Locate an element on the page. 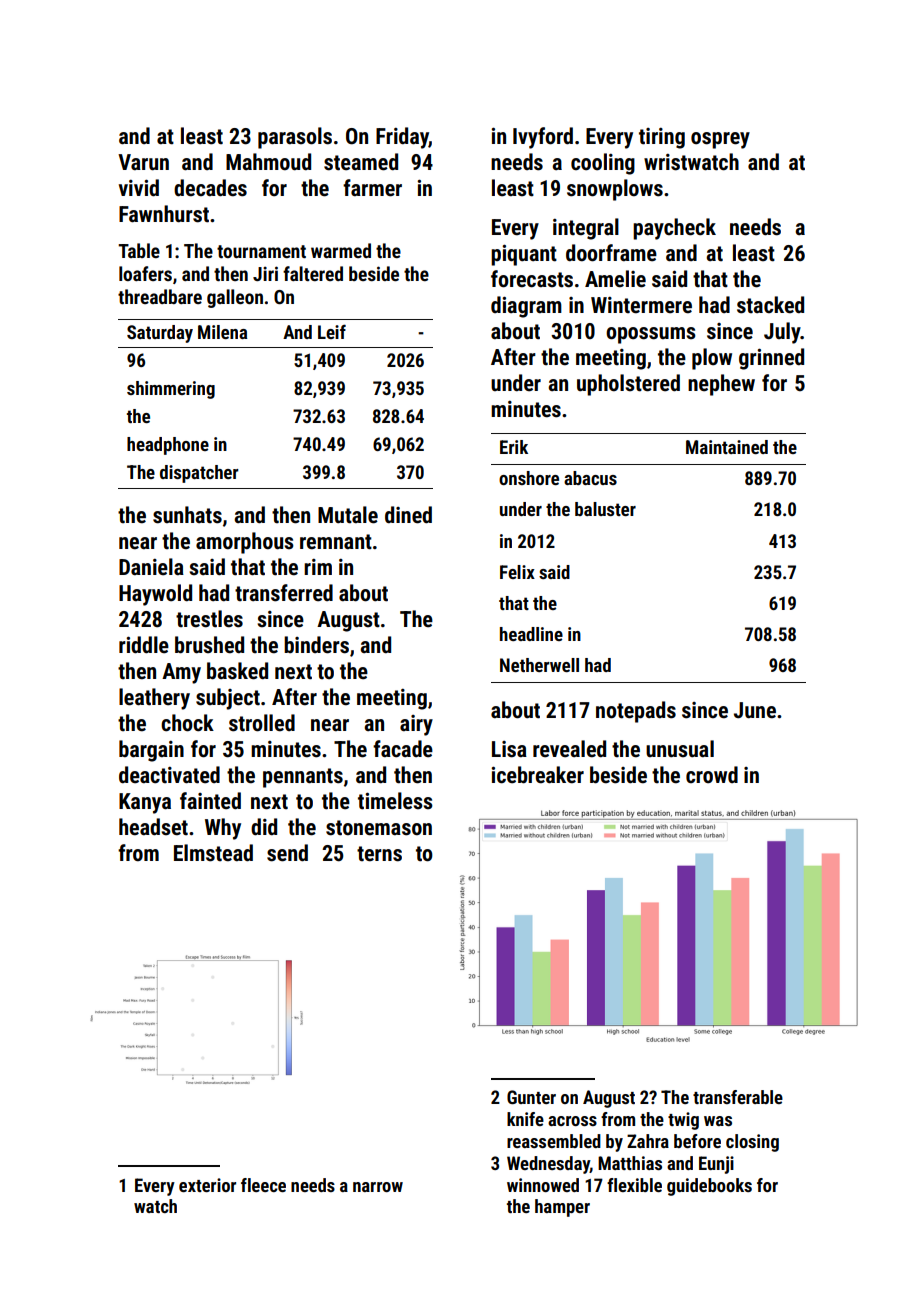  strolled is located at coordinates (262, 723).
